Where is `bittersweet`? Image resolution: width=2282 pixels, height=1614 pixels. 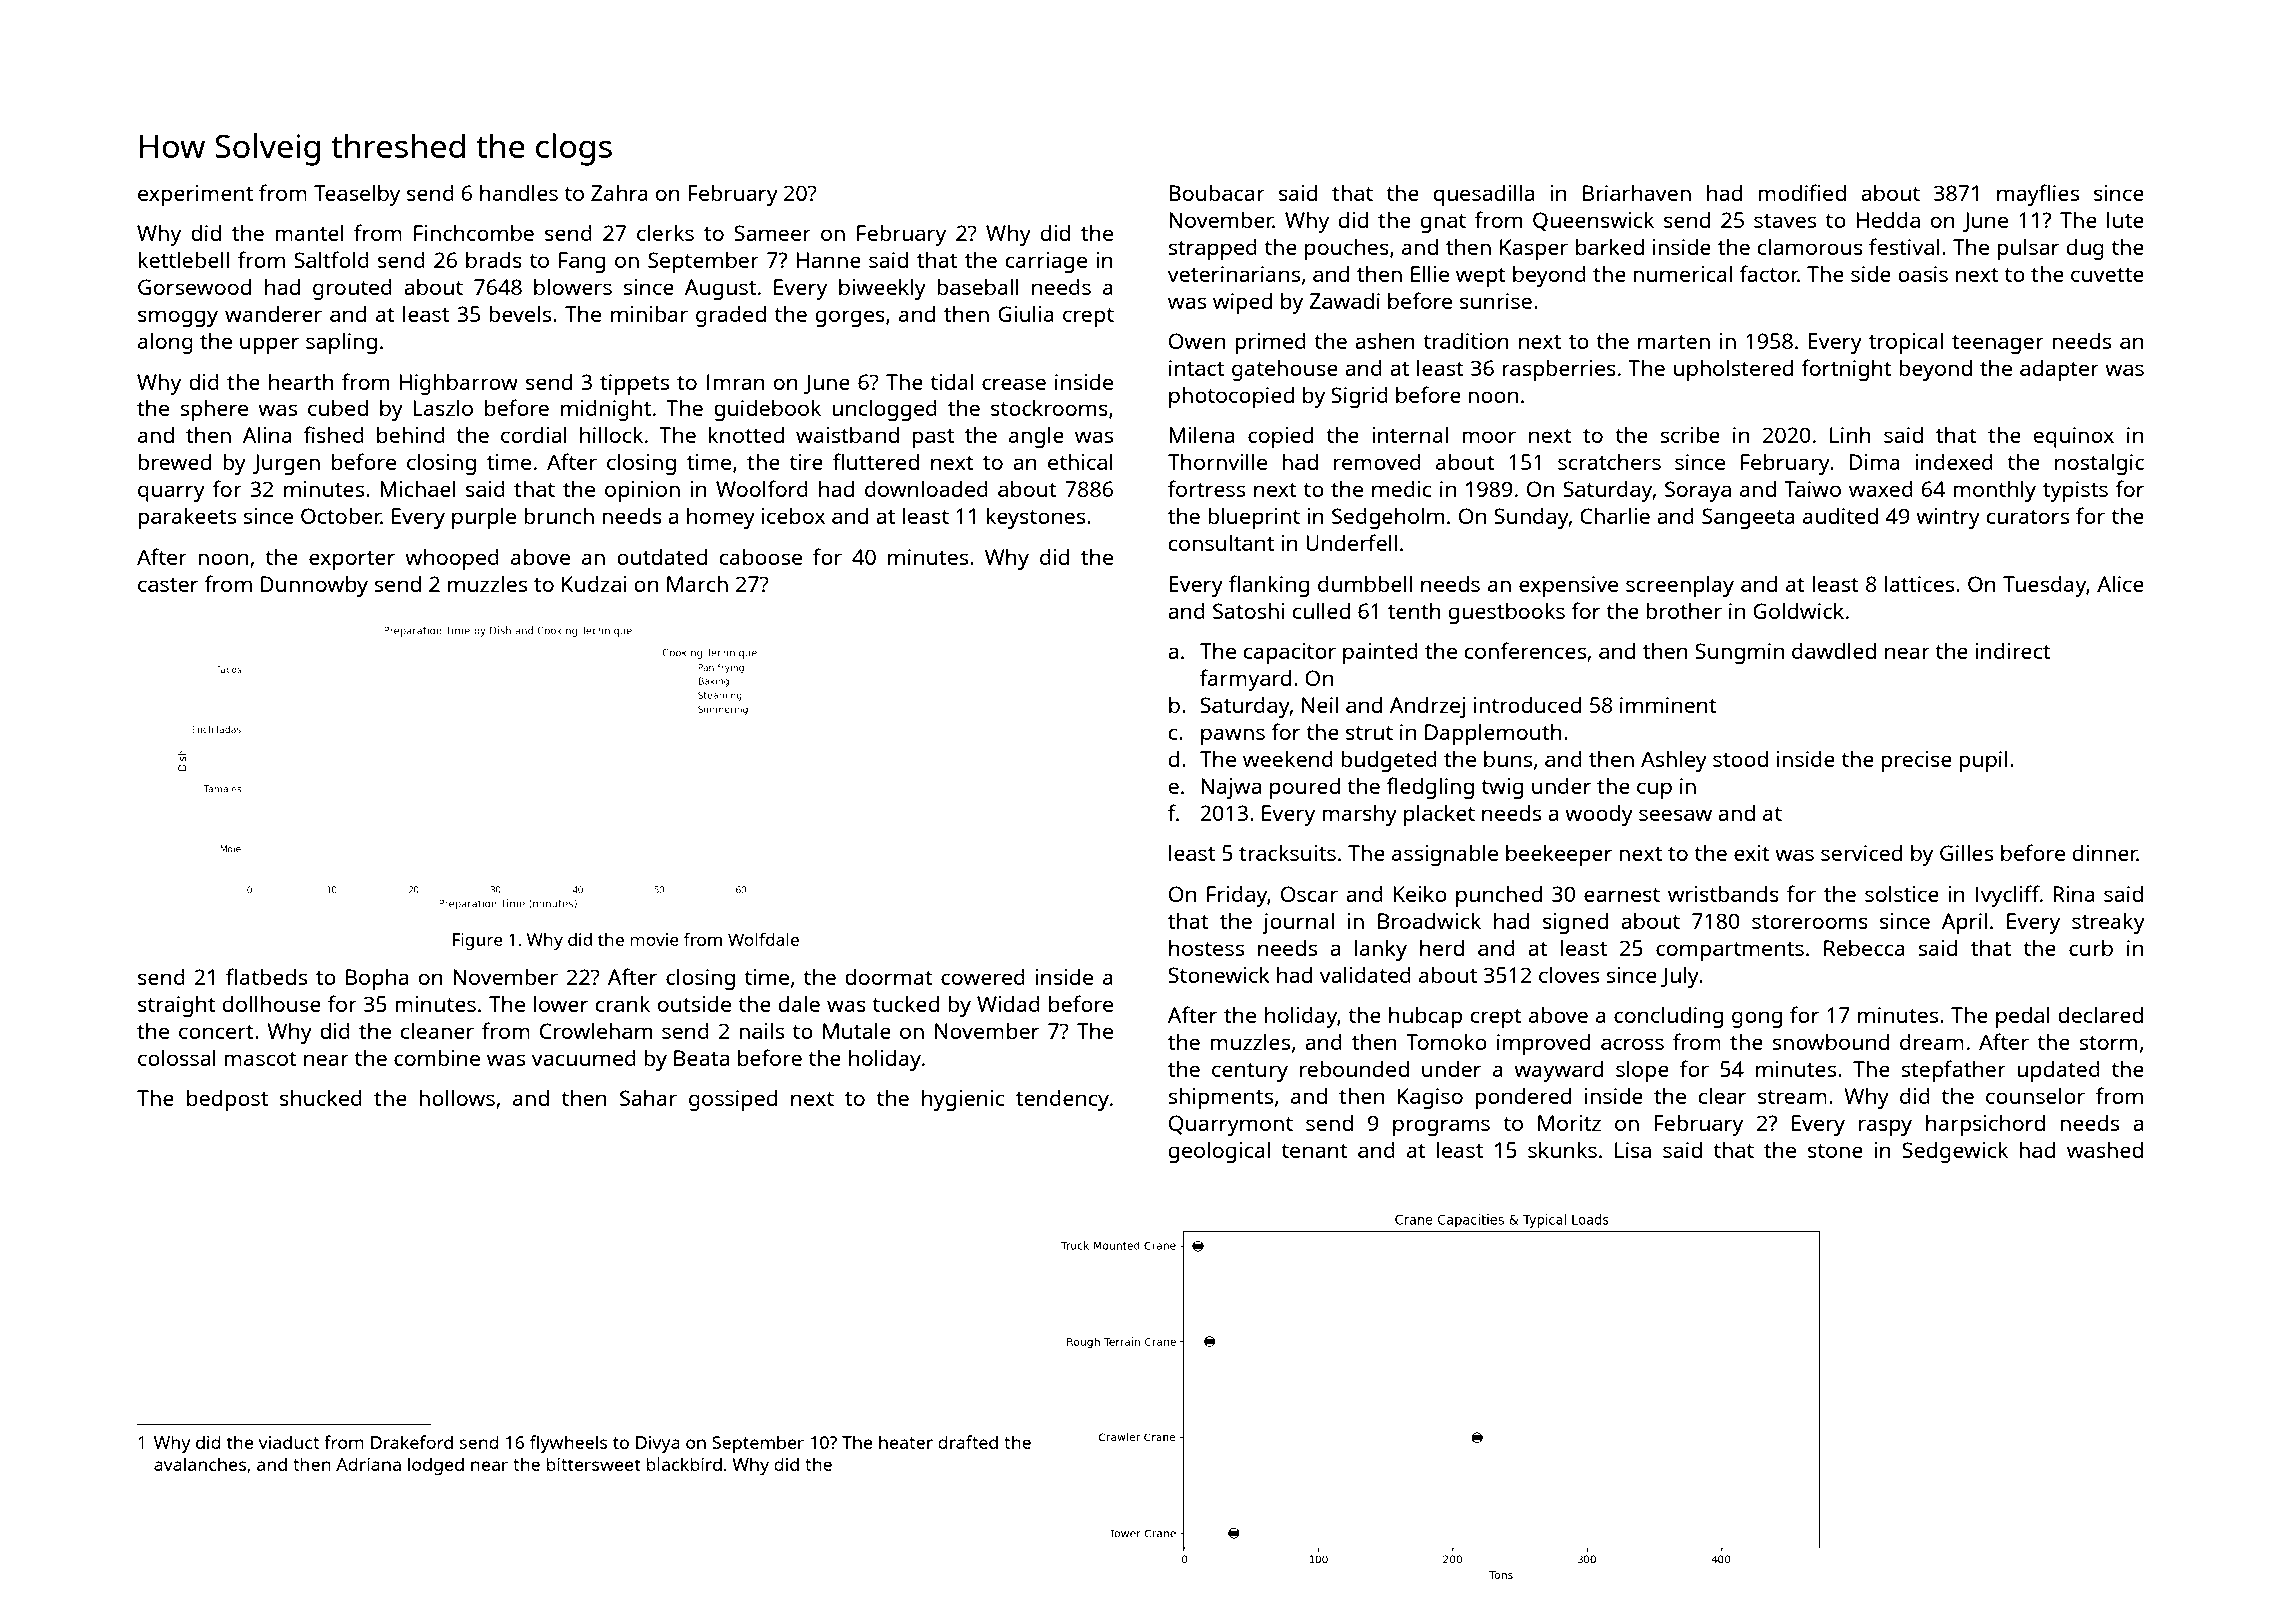
bittersweet is located at coordinates (593, 1464).
